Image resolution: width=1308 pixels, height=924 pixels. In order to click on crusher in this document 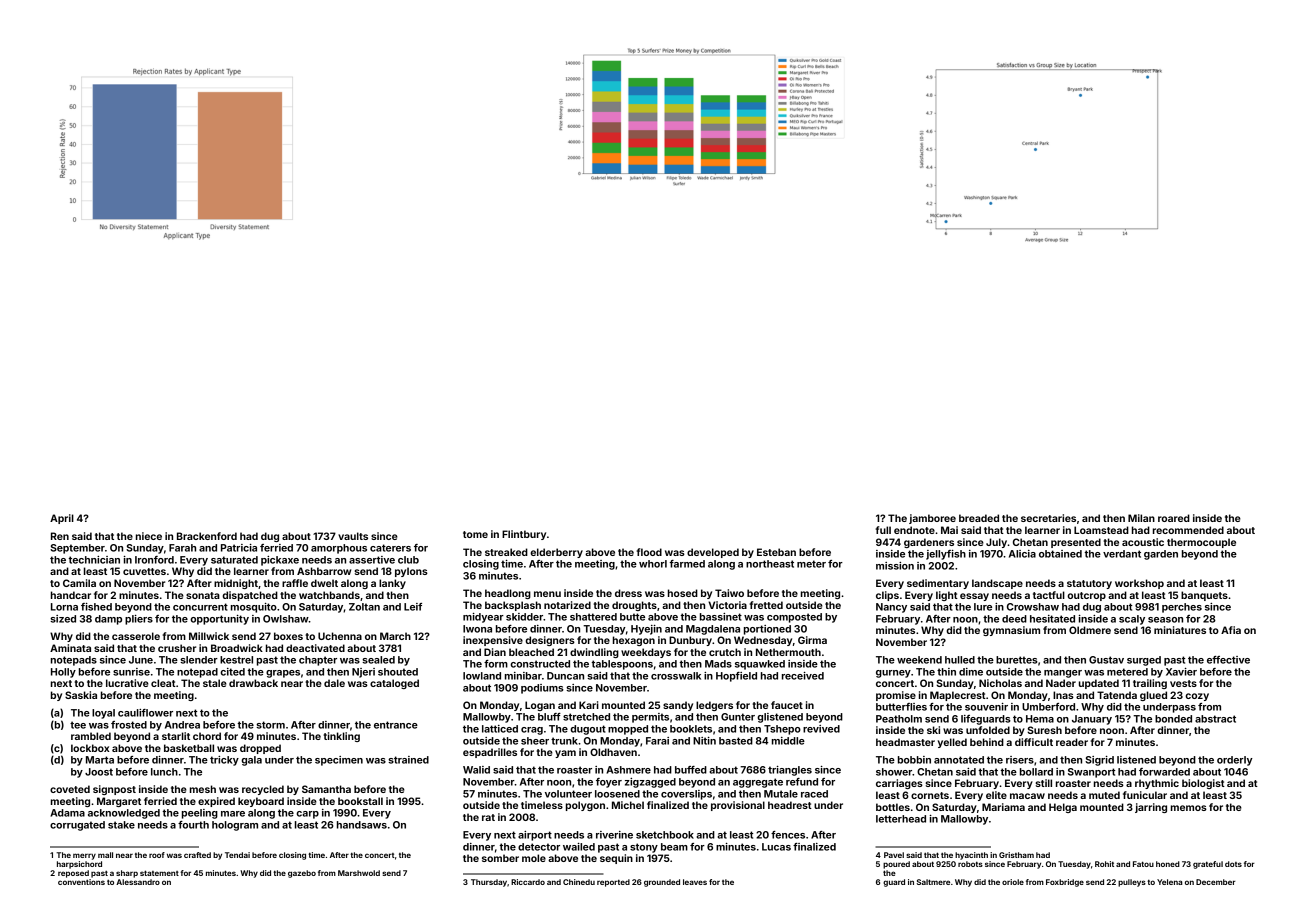, I will do `click(177, 648)`.
